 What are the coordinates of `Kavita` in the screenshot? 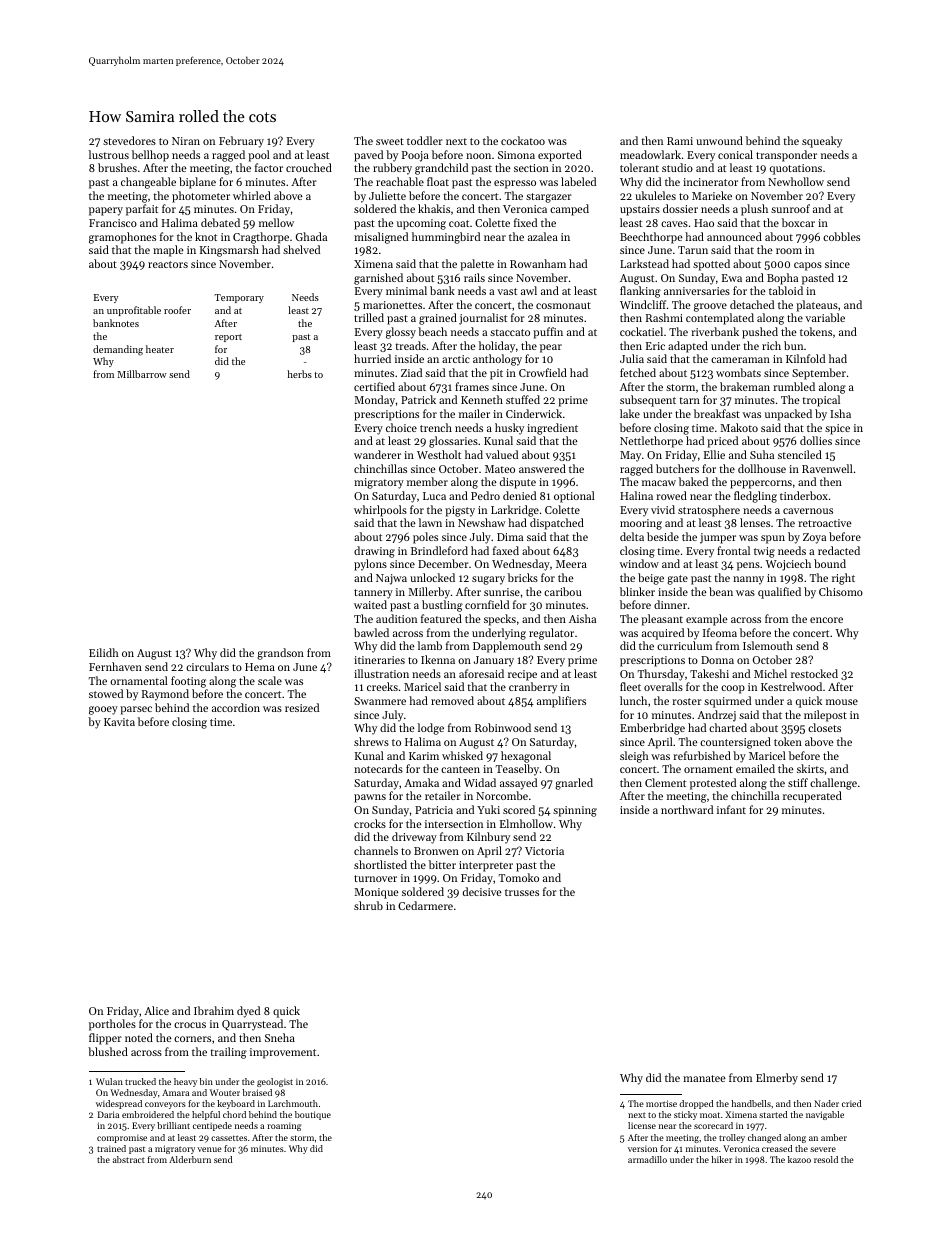 It's located at (119, 722).
